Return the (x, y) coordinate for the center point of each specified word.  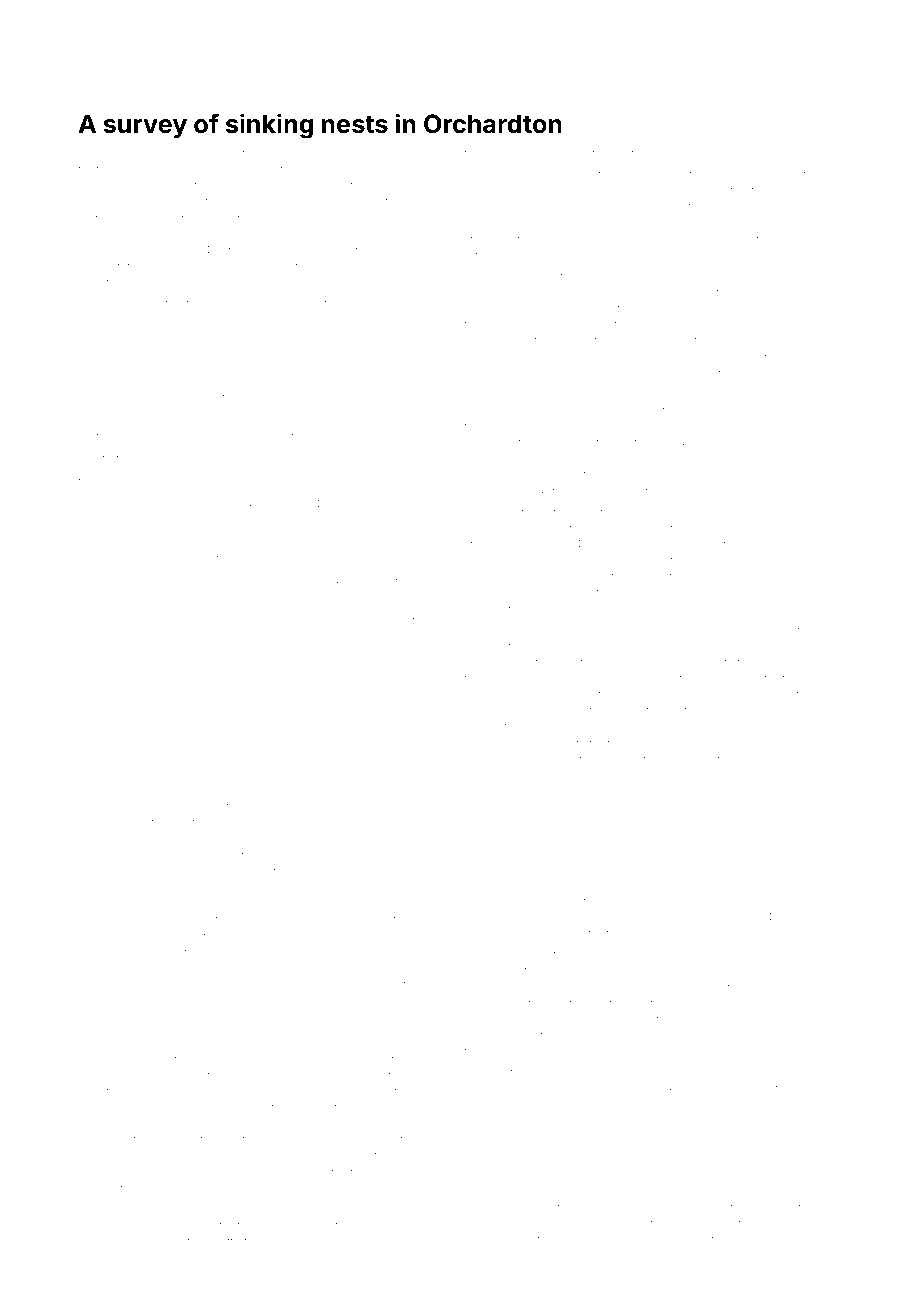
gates (704, 445)
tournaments (678, 760)
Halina (748, 759)
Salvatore (238, 153)
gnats (500, 156)
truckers (725, 1256)
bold (127, 919)
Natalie (595, 153)
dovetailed (542, 1256)
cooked (356, 807)
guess (364, 842)
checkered (494, 933)
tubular (141, 319)
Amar (93, 1209)
